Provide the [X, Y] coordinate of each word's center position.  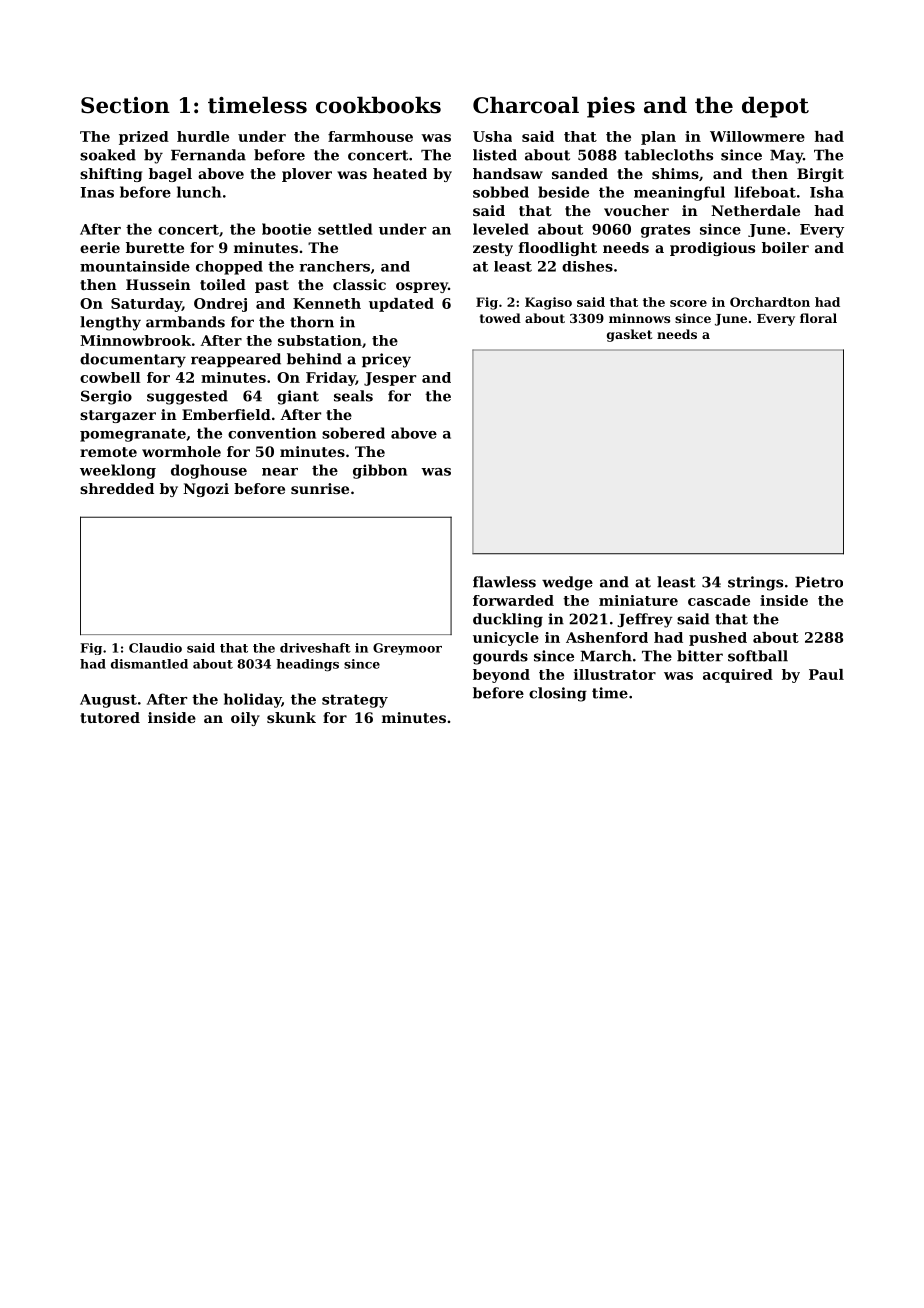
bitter [700, 656]
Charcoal [526, 105]
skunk [291, 717]
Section [125, 105]
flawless [504, 582]
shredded [117, 488]
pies [611, 107]
